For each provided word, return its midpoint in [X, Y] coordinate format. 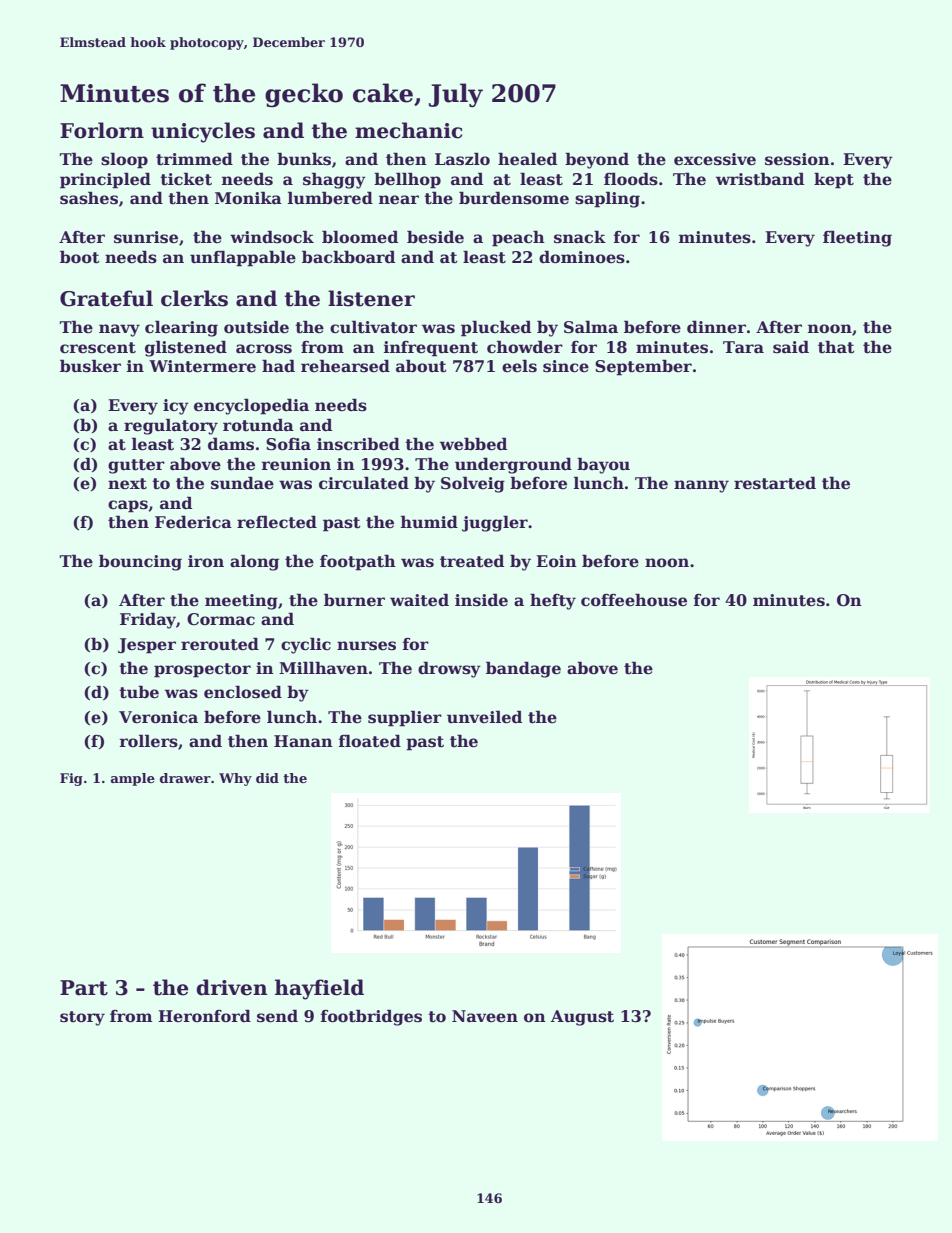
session [797, 159]
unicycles [203, 132]
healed [527, 159]
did [267, 778]
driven [232, 987]
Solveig [473, 484]
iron [206, 561]
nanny [701, 486]
